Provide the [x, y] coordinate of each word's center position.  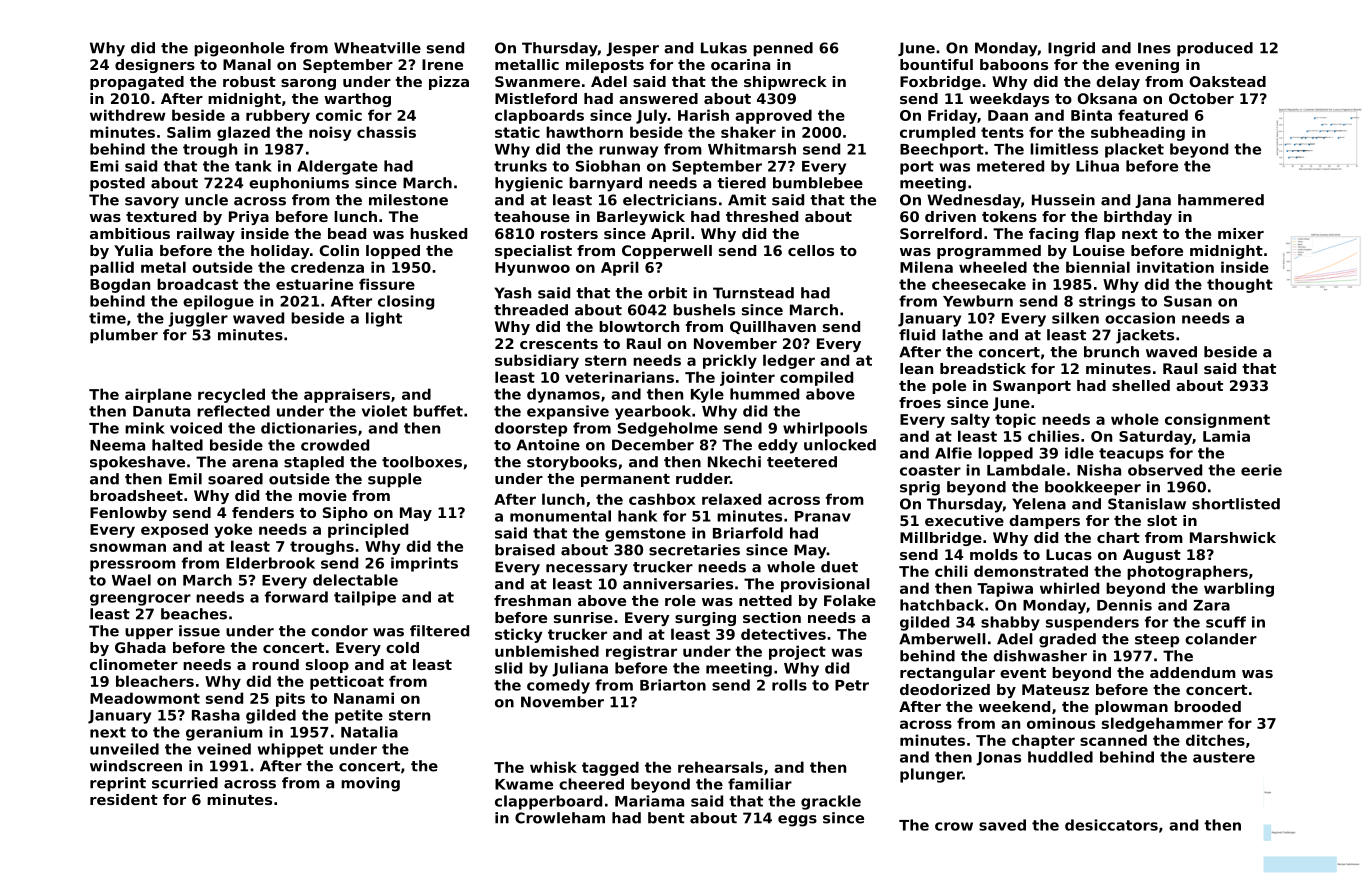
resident [124, 799]
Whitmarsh [752, 149]
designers [155, 66]
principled [368, 530]
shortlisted [1236, 504]
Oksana [1107, 98]
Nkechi [734, 462]
